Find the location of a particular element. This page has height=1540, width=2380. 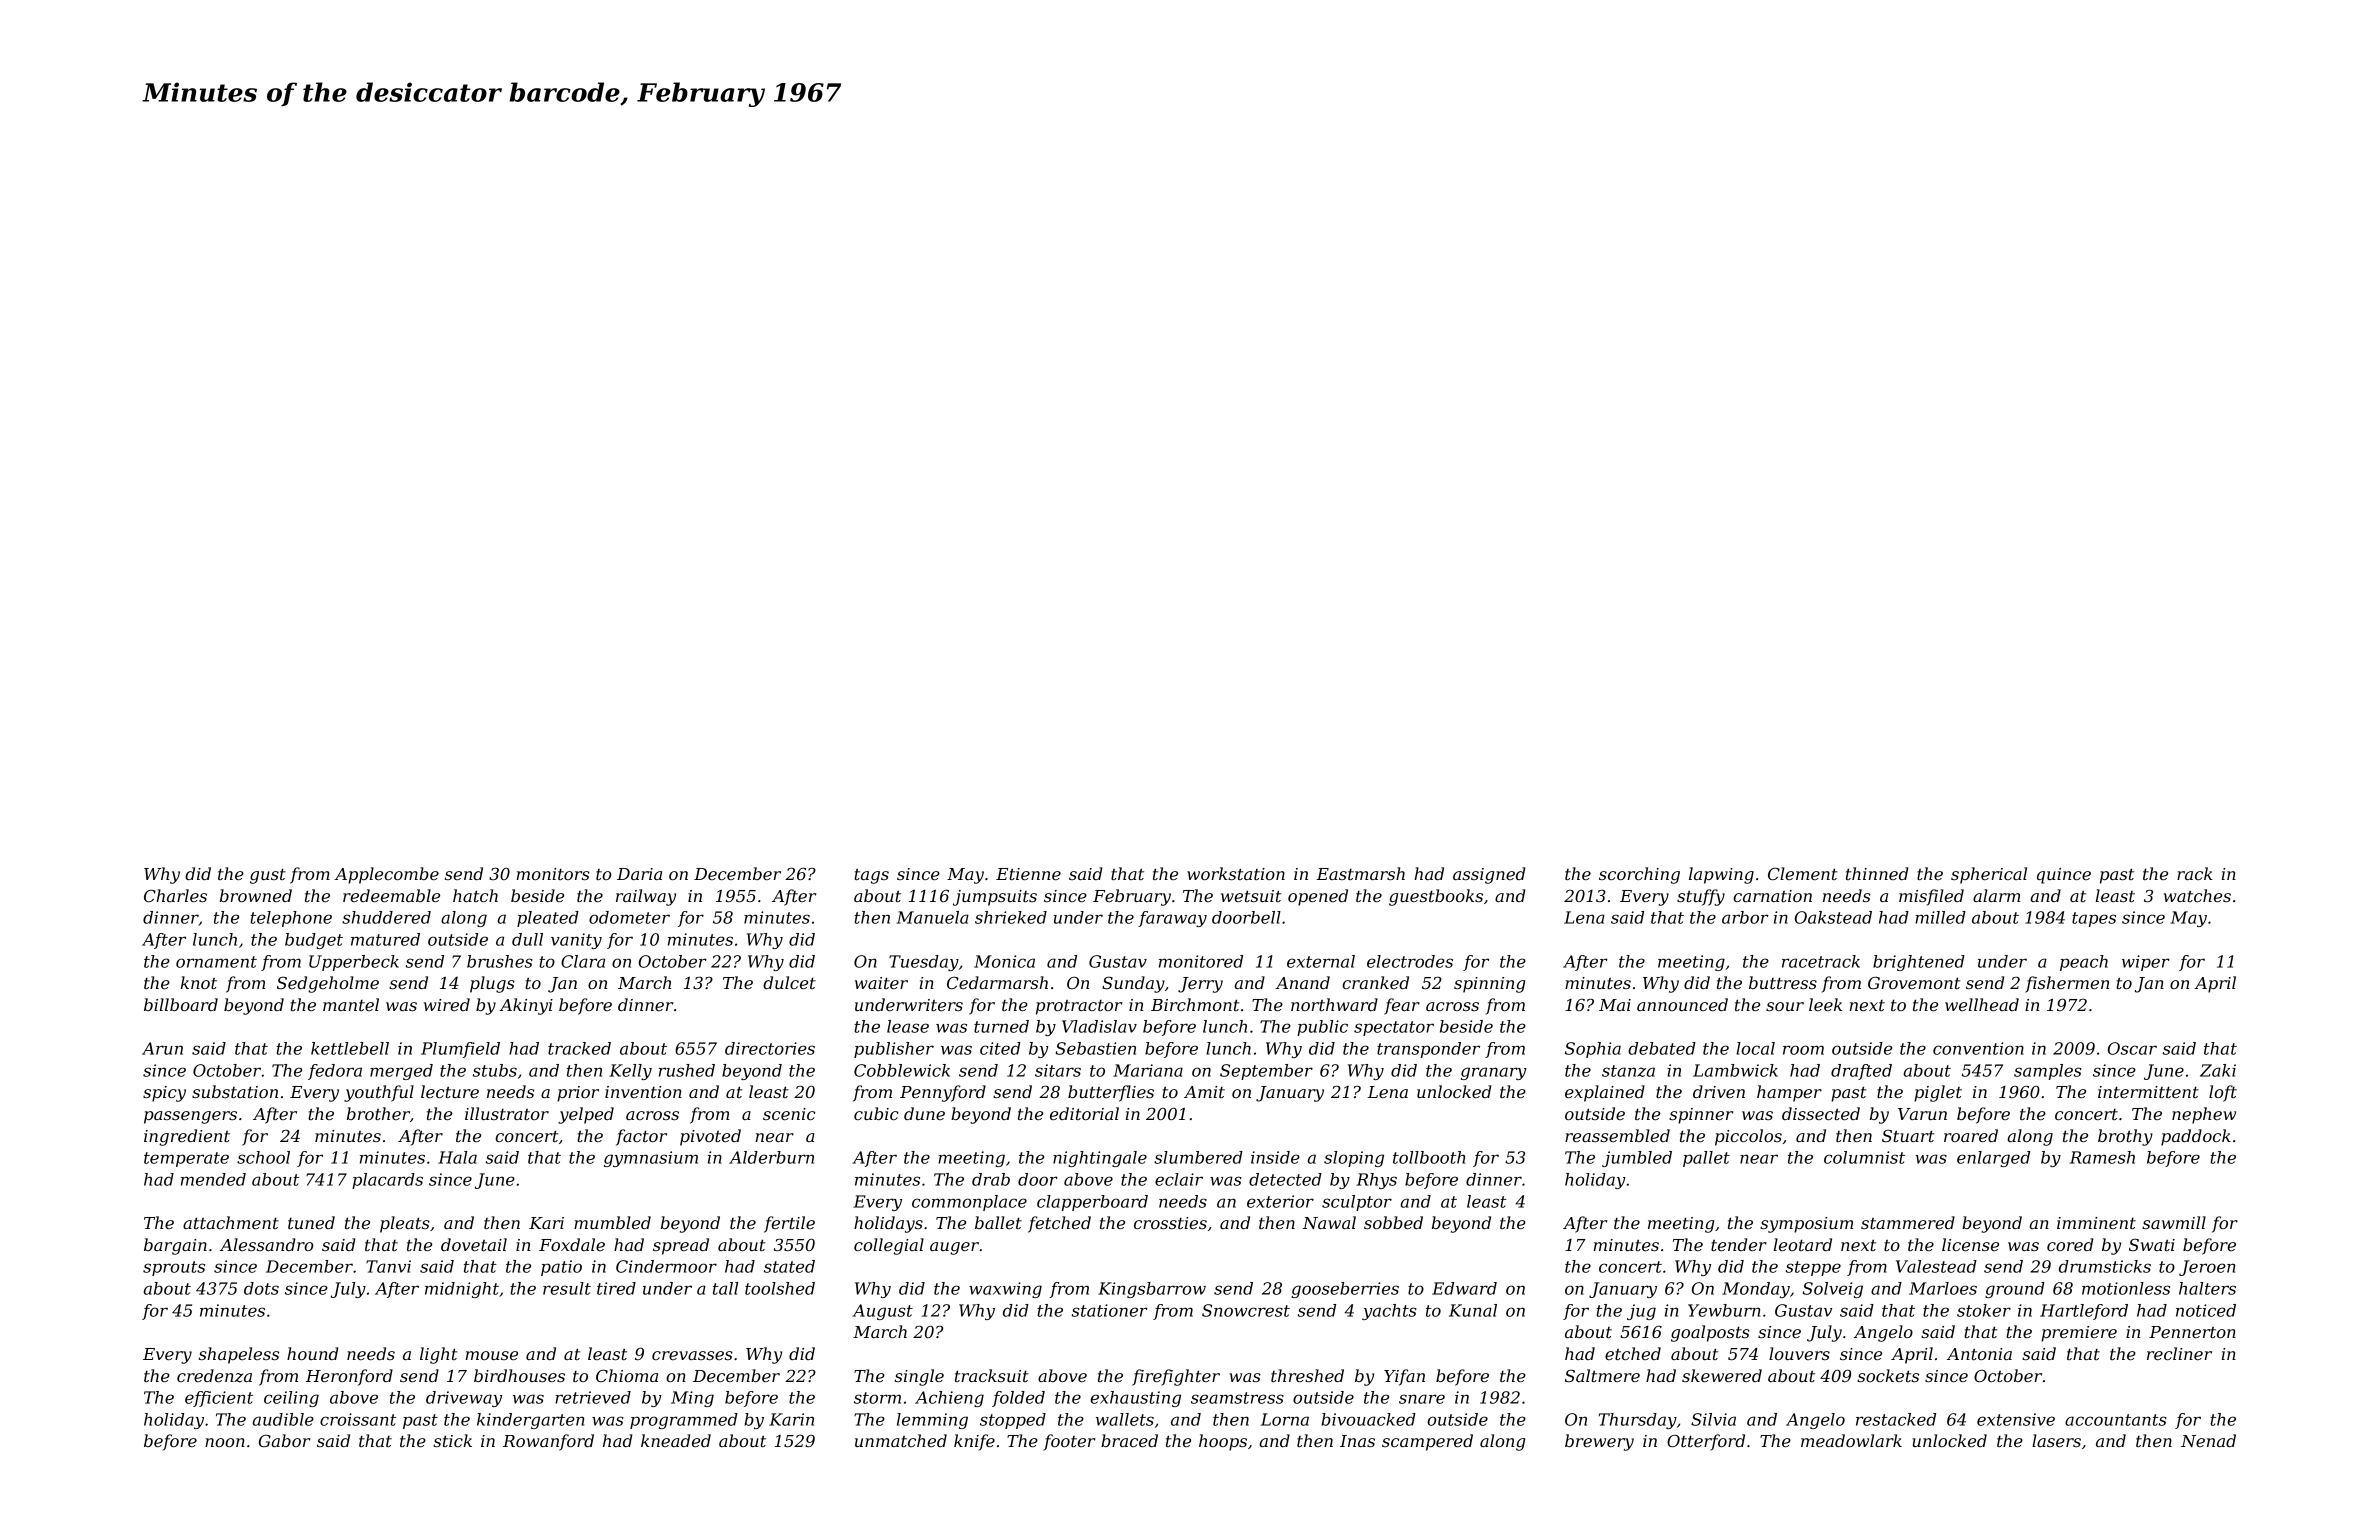

milled is located at coordinates (1940, 917).
